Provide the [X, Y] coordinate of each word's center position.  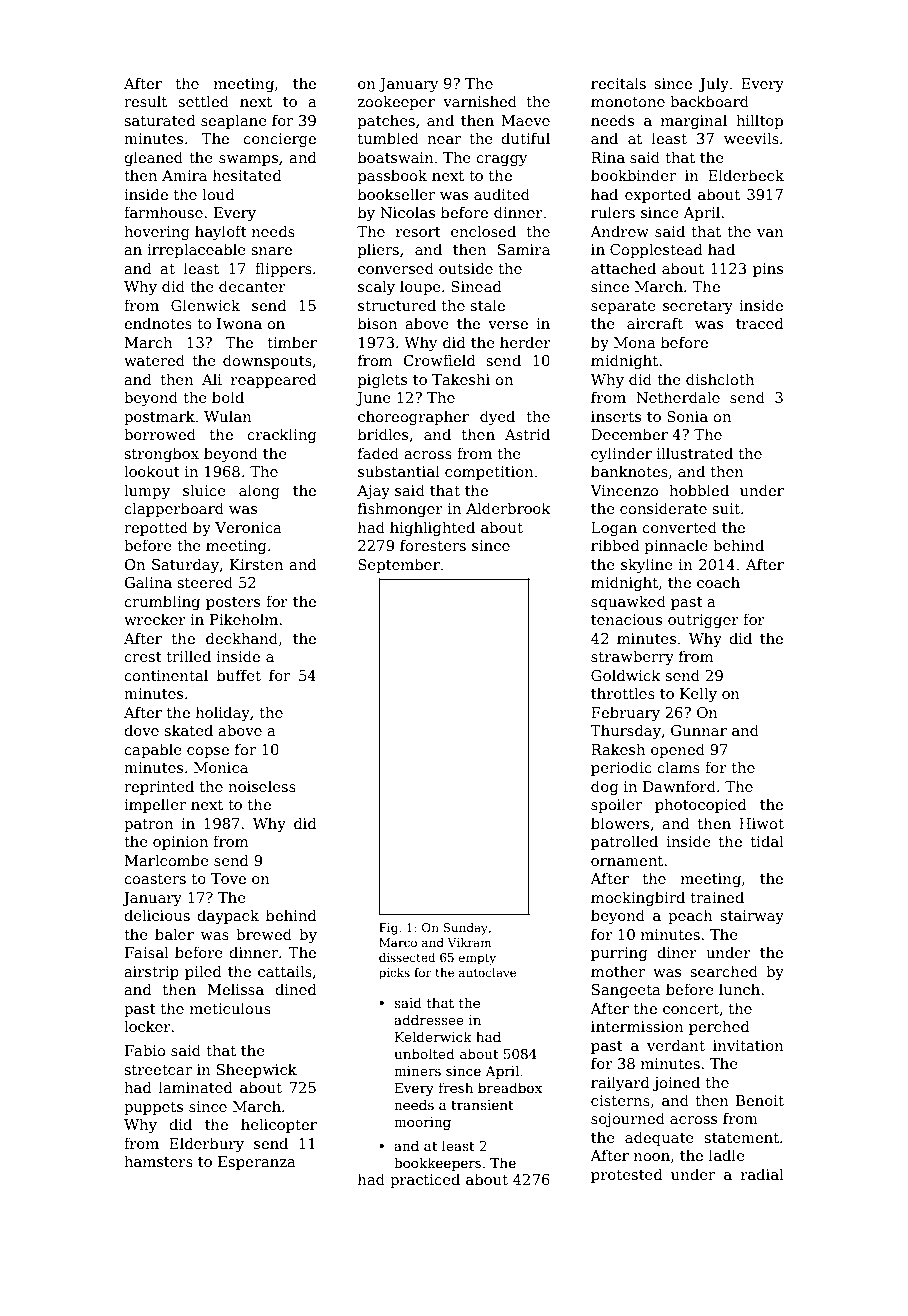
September [399, 565]
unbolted [424, 1053]
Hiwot [761, 823]
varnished [480, 101]
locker [147, 1026]
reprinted [159, 787]
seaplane [234, 121]
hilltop [759, 121]
